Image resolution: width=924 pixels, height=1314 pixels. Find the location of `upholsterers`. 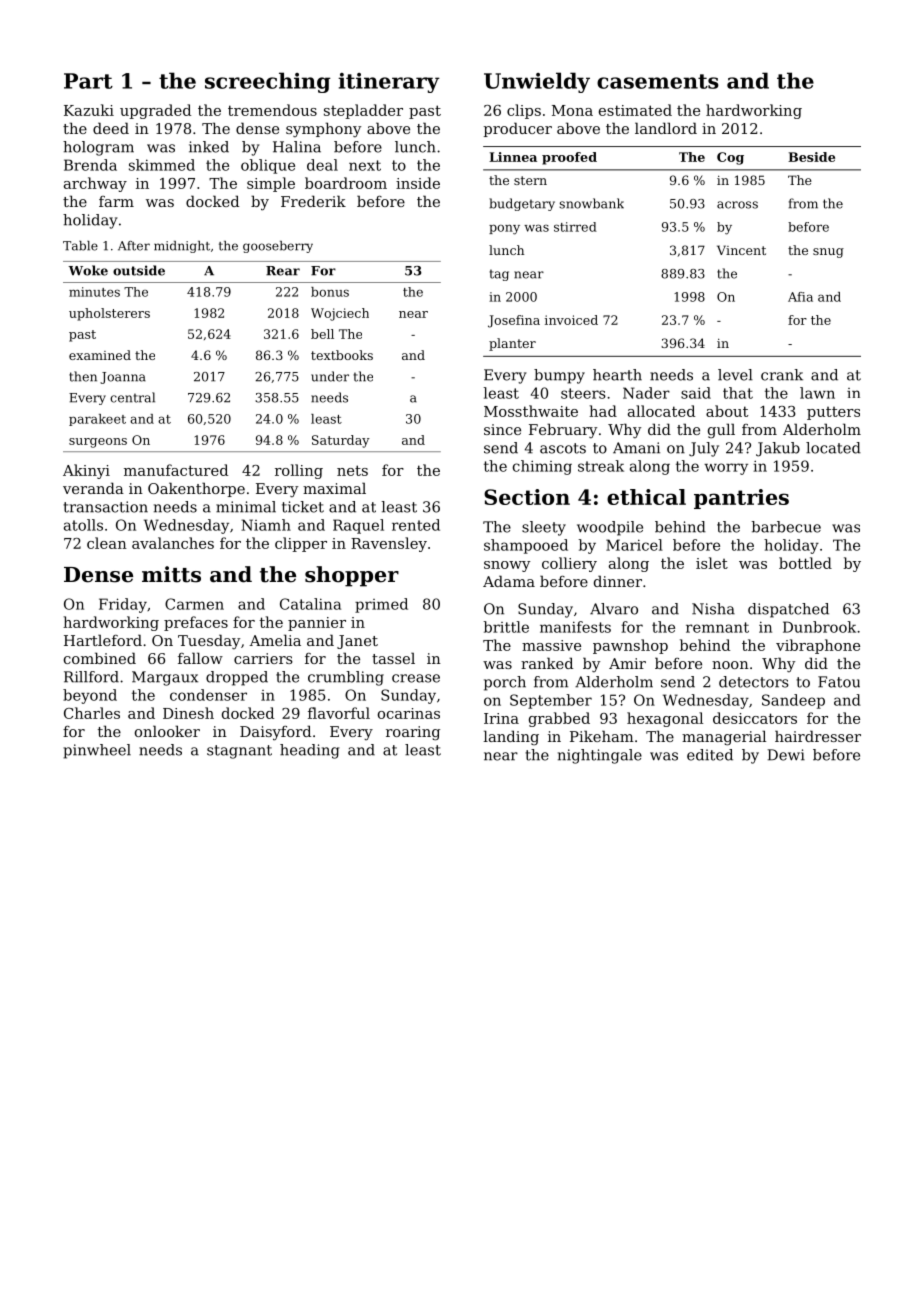

upholsterers is located at coordinates (109, 314).
